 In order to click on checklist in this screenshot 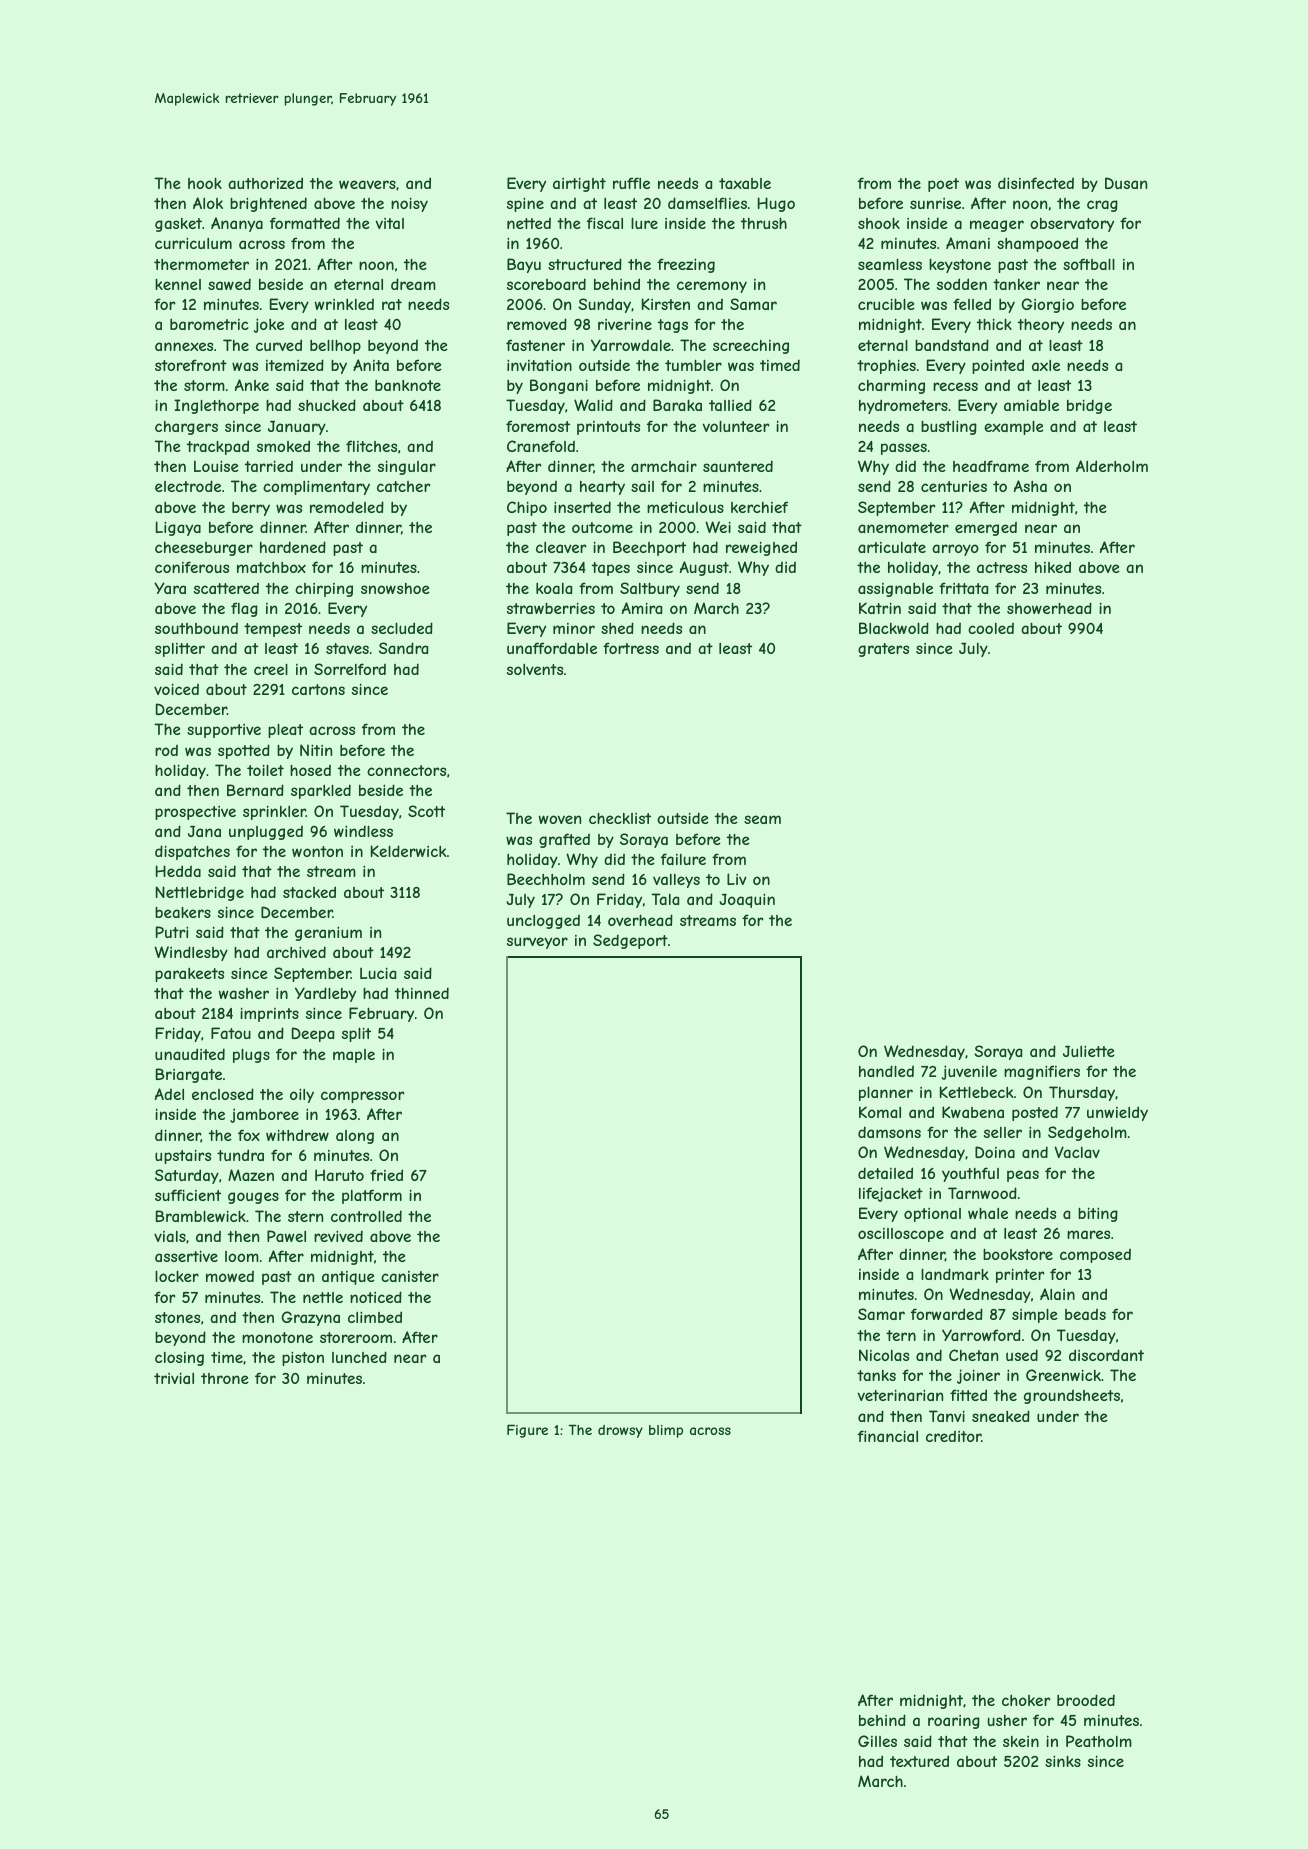, I will do `click(620, 818)`.
